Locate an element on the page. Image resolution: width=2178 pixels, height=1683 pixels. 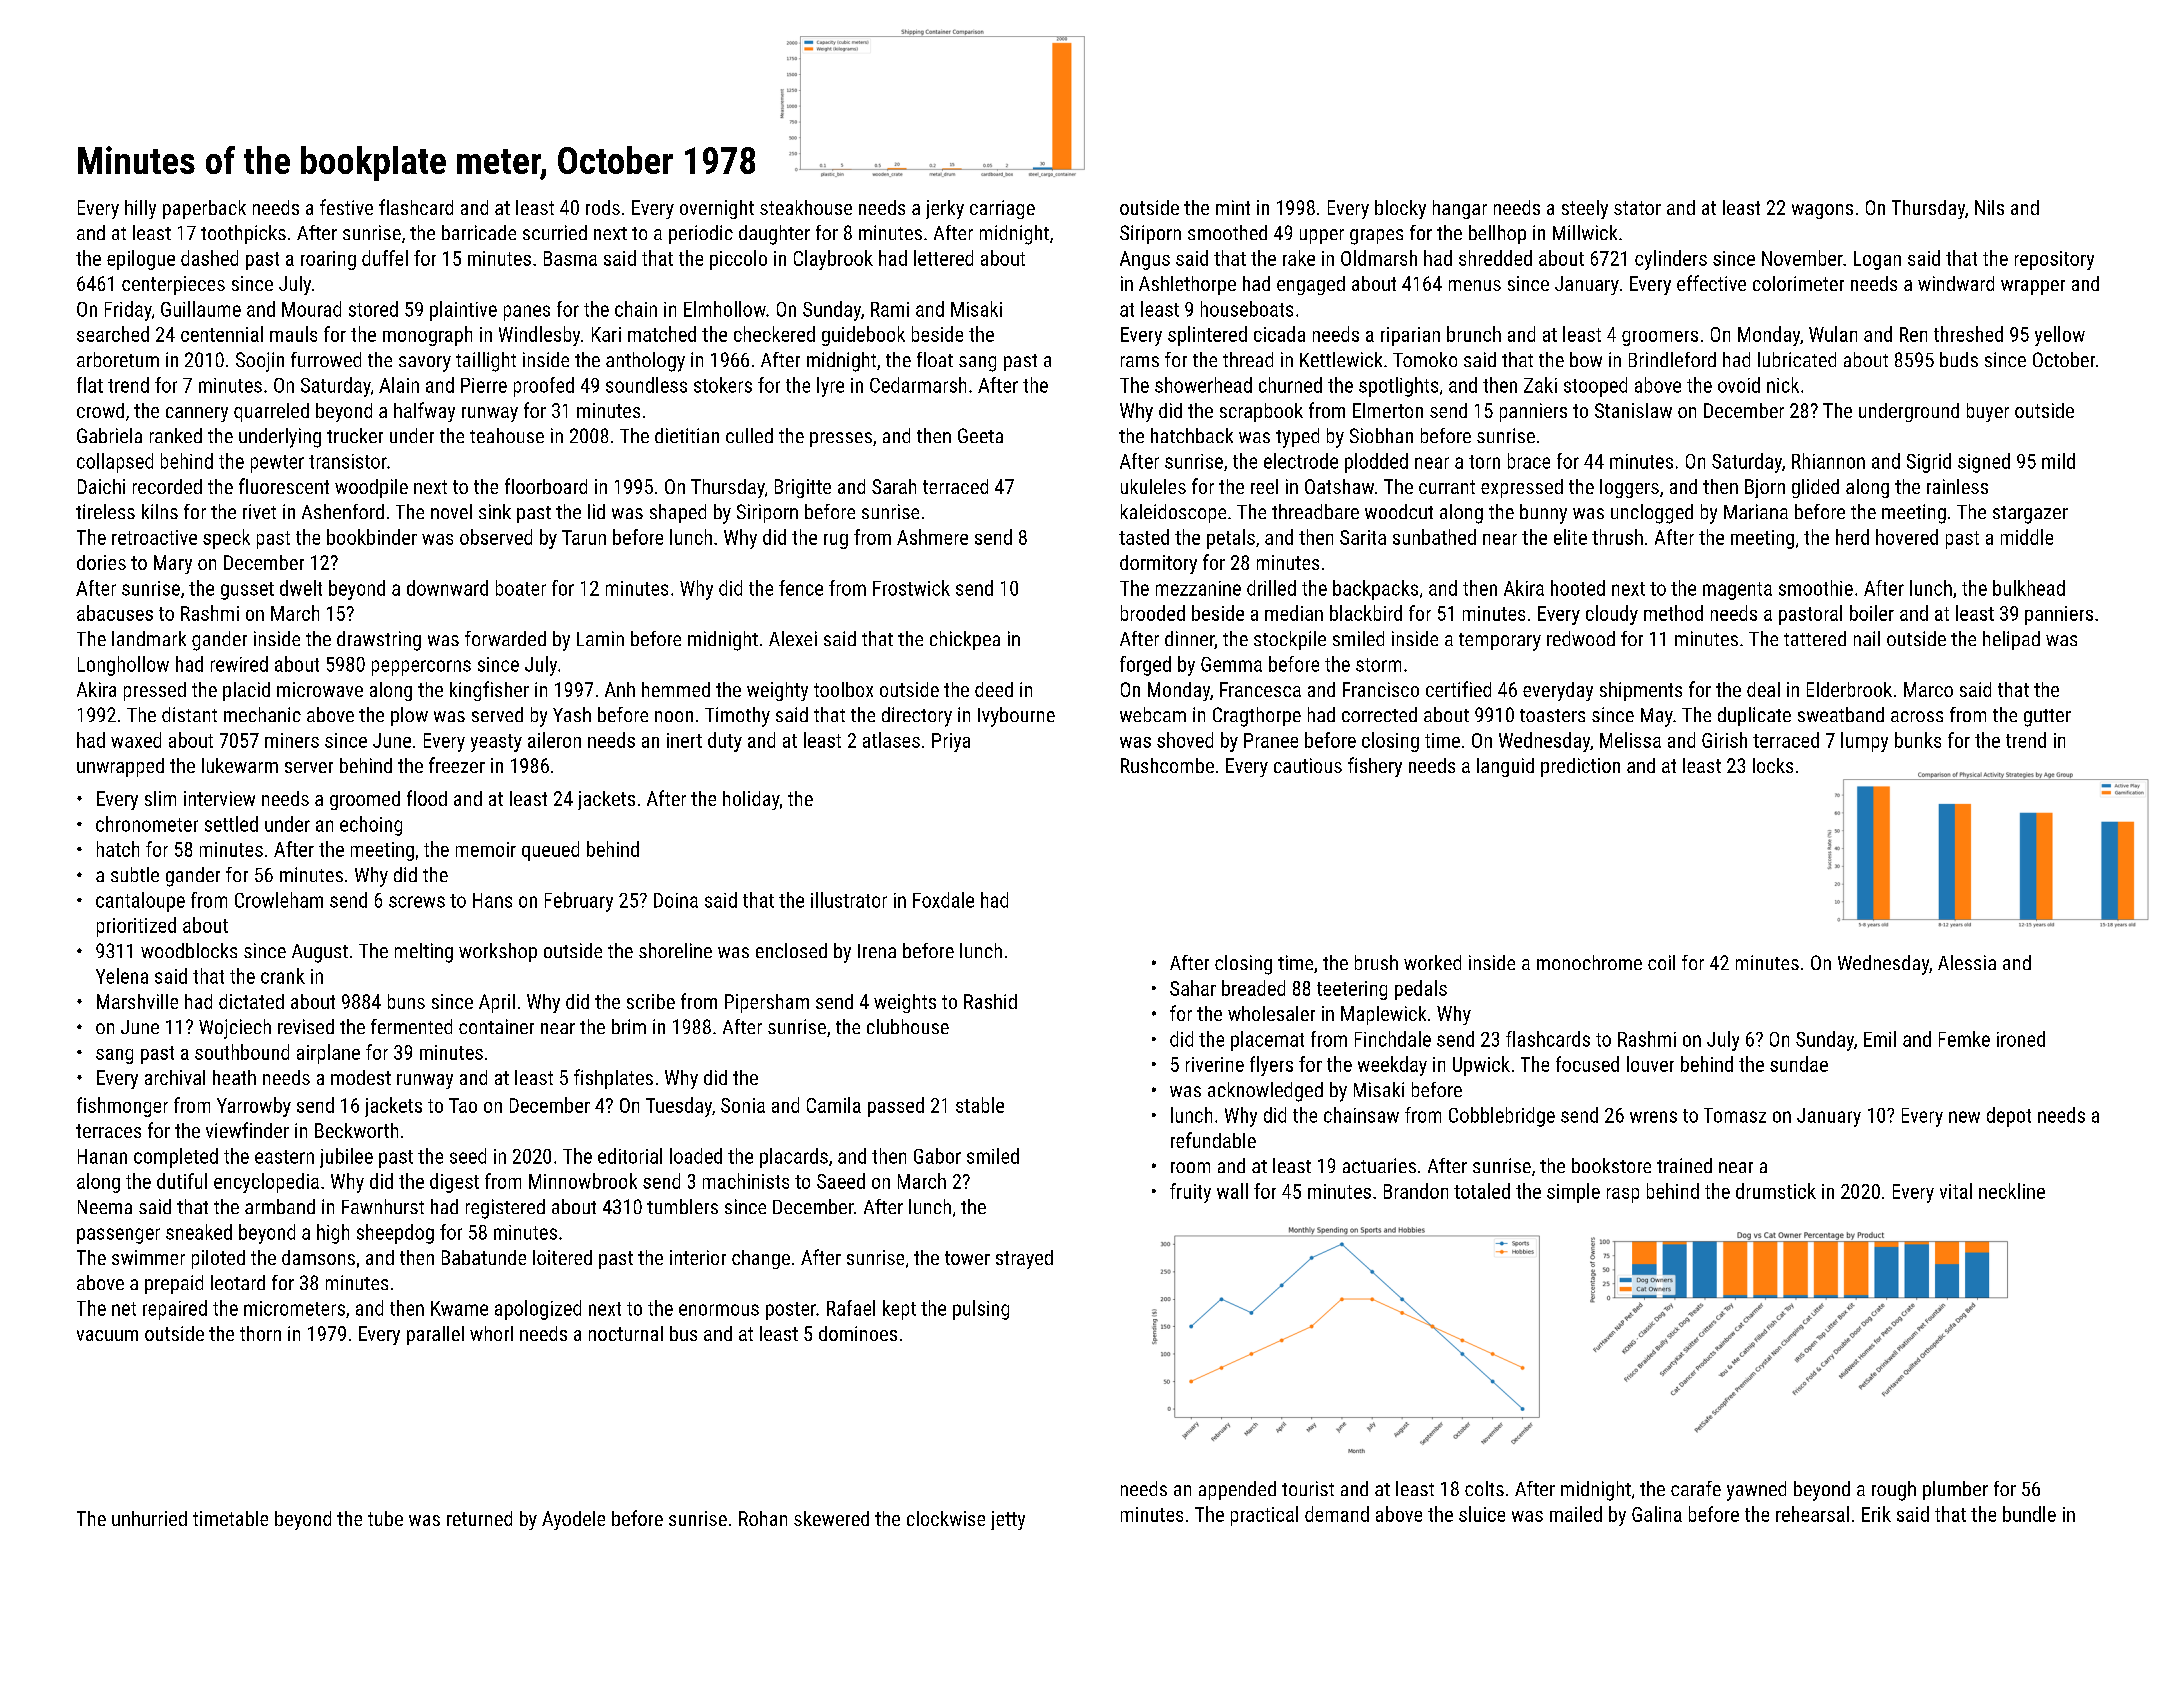
vital is located at coordinates (1956, 1191).
